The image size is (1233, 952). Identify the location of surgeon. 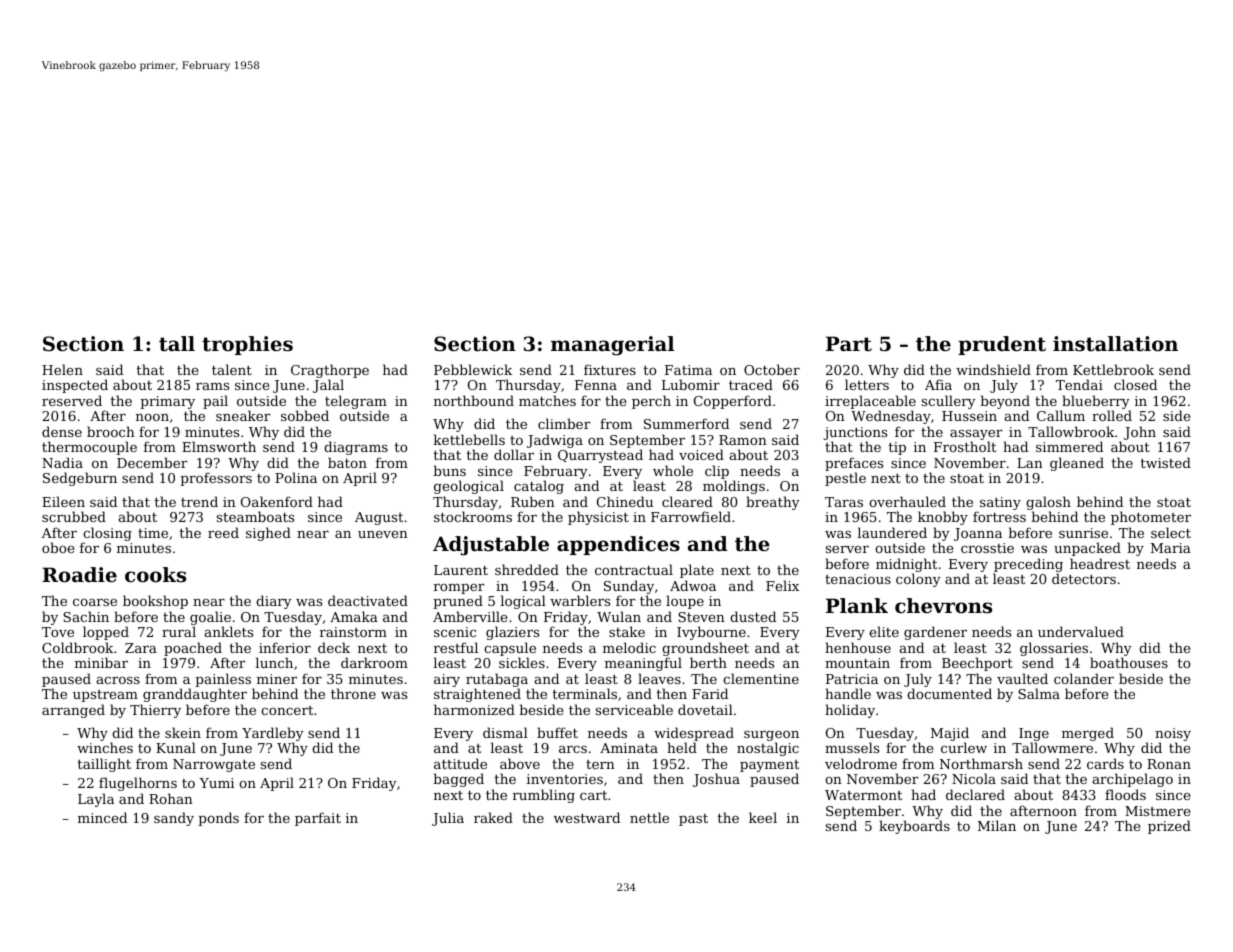
(771, 737).
